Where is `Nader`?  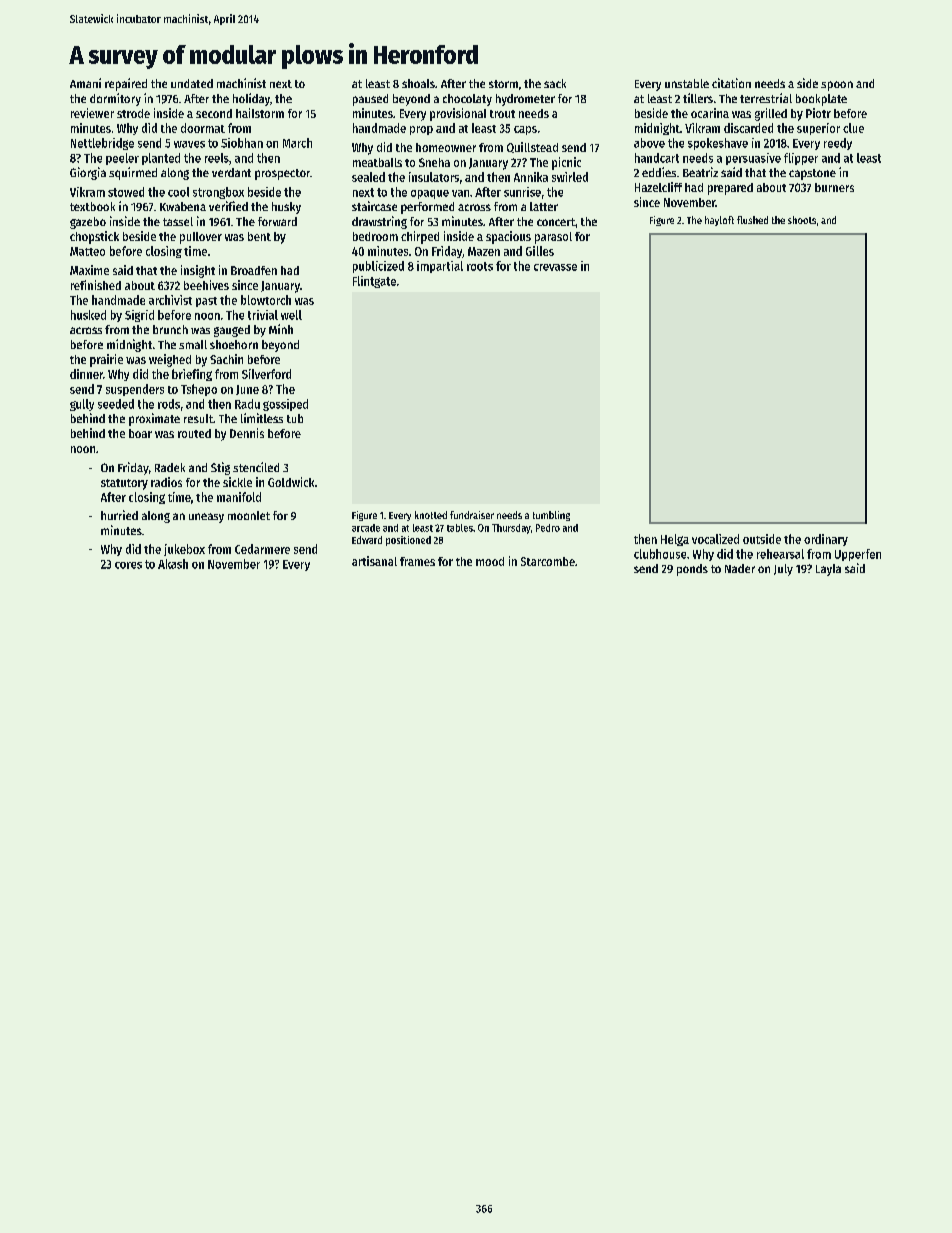
Nader is located at coordinates (740, 568).
